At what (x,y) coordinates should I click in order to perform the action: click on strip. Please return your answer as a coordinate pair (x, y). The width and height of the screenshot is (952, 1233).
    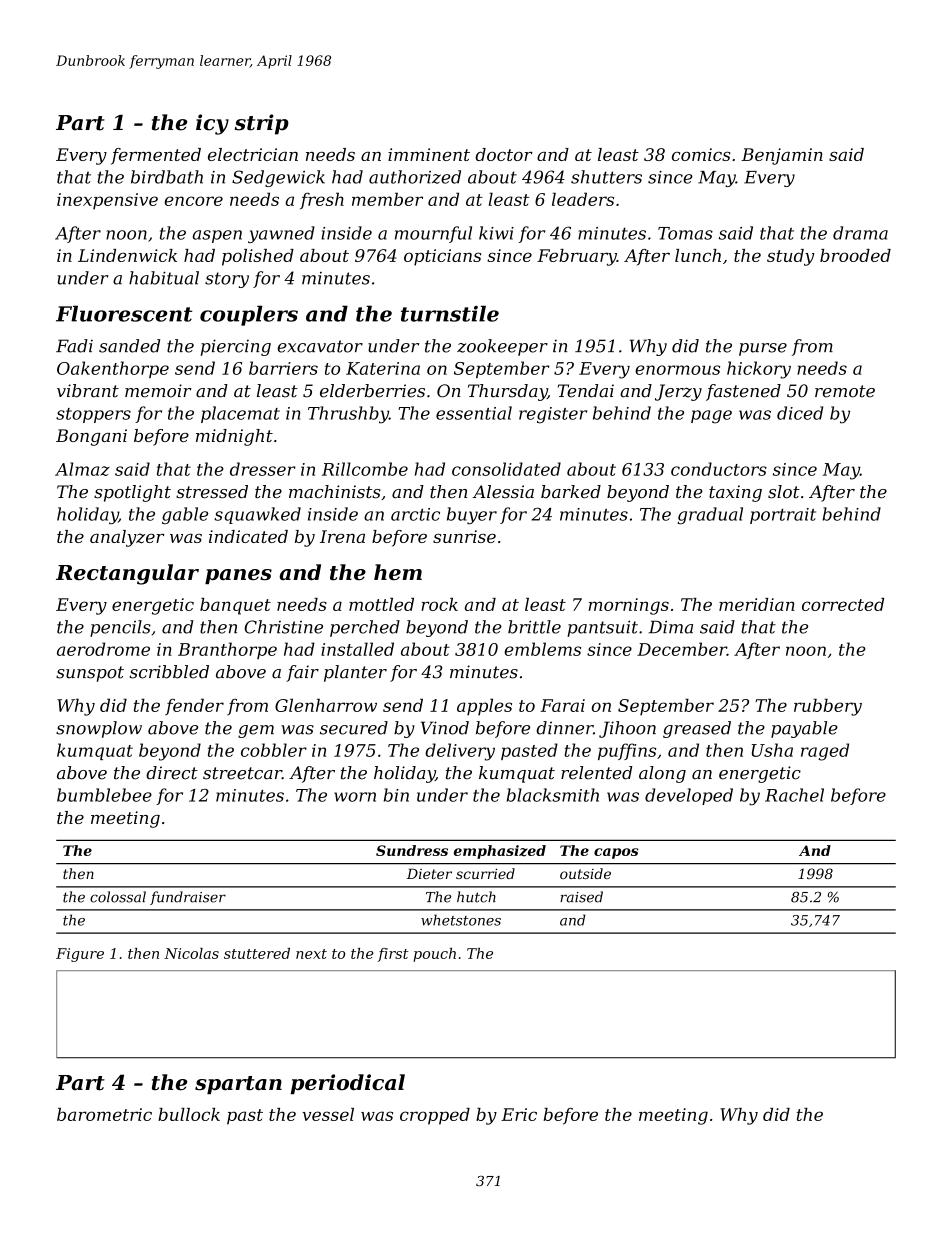
    Looking at the image, I should click on (262, 124).
